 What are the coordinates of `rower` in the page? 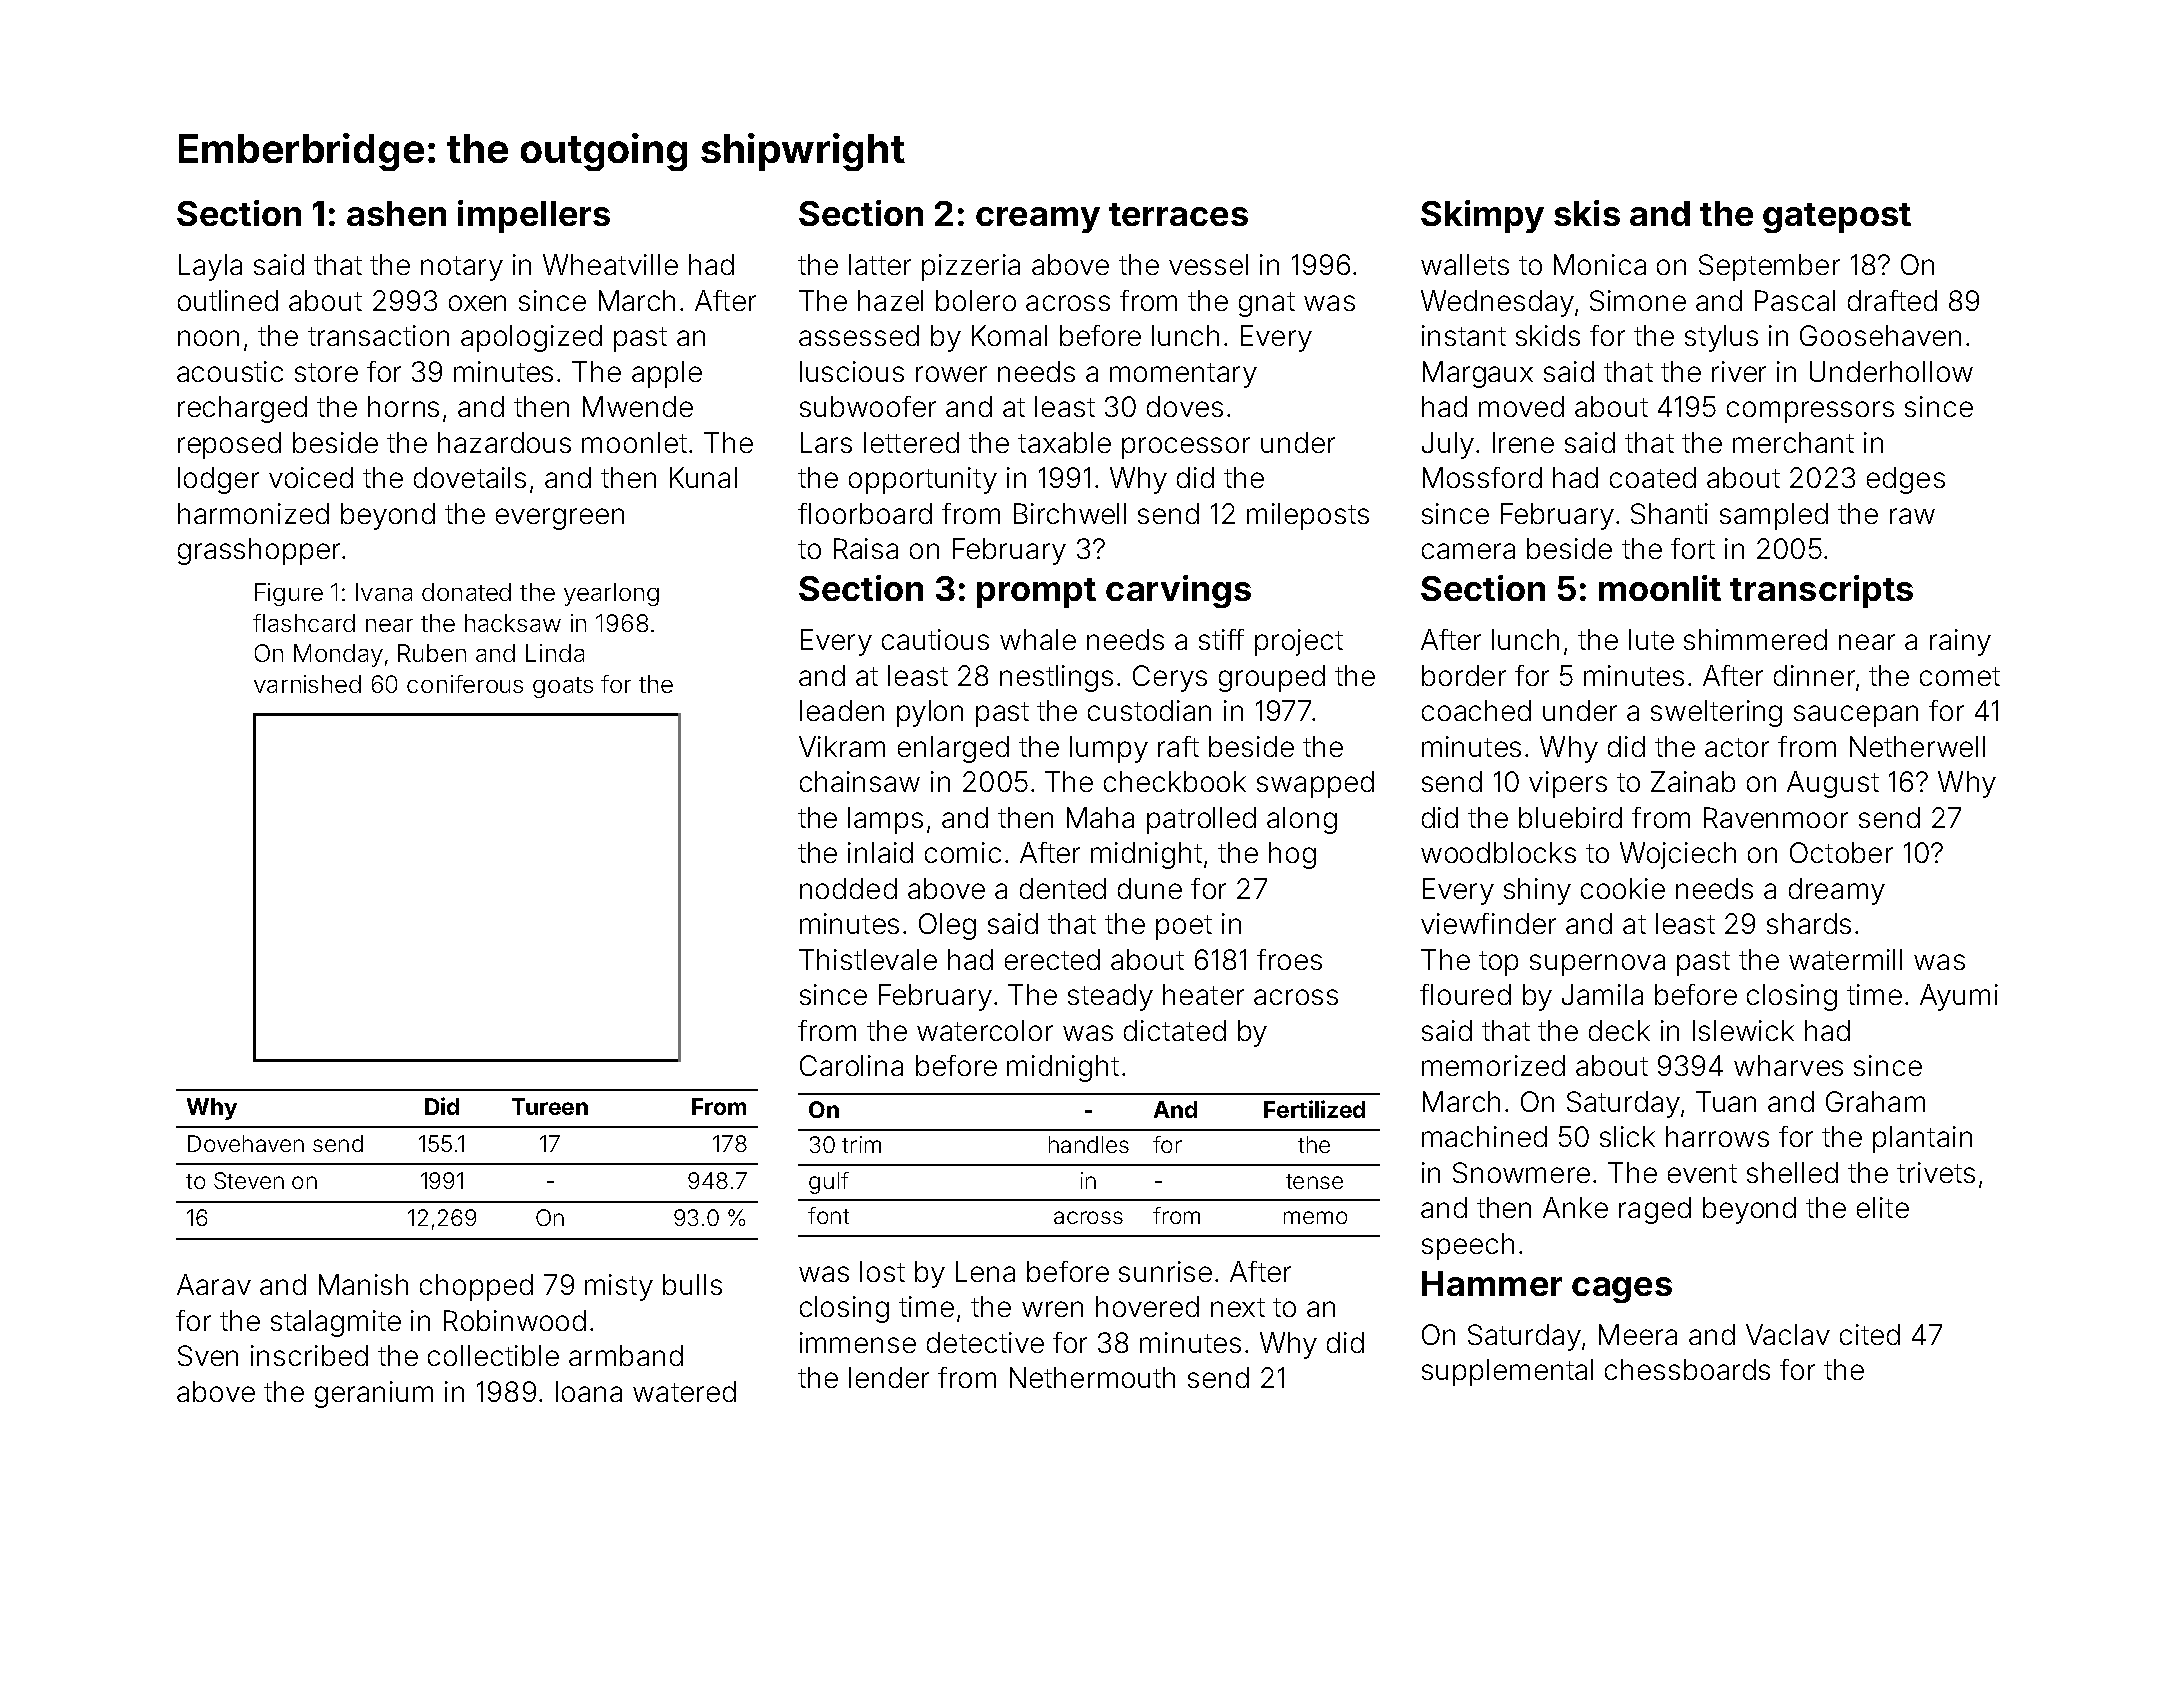 It's located at (951, 374).
